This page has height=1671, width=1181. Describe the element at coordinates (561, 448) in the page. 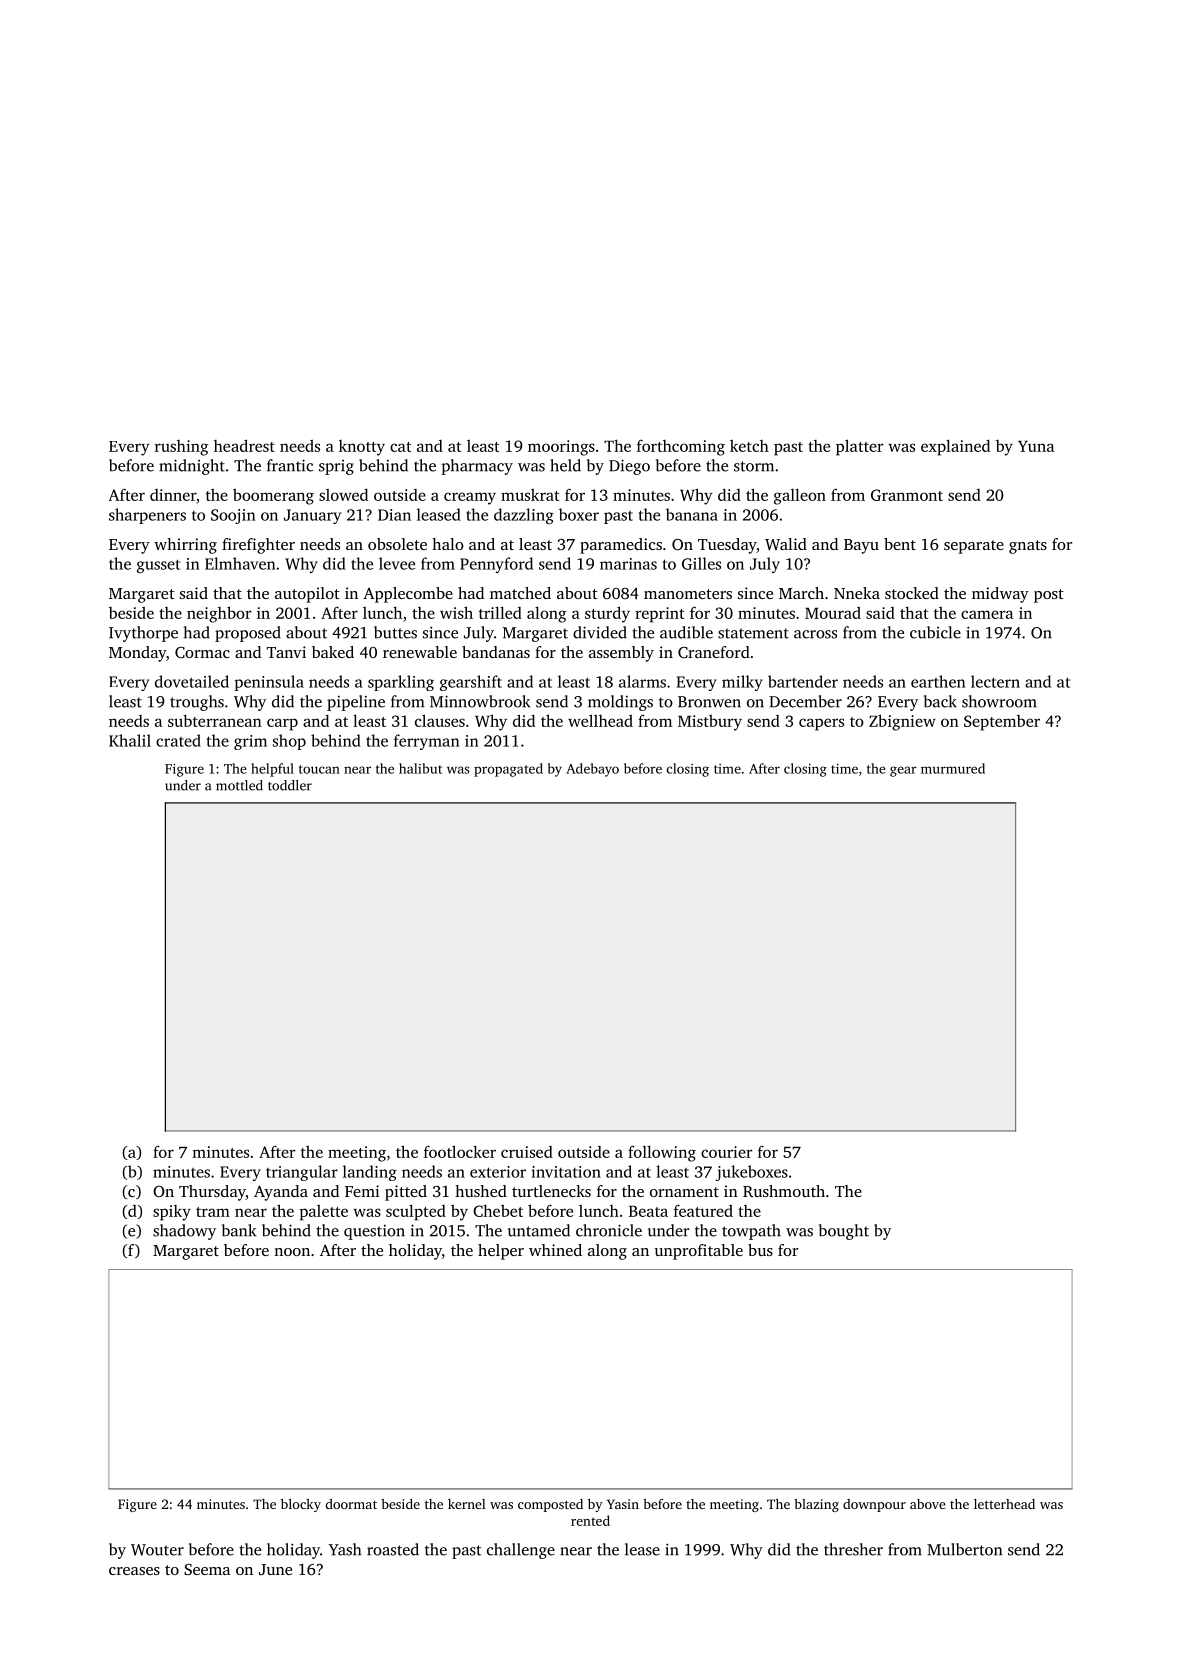

I see `moorings` at that location.
